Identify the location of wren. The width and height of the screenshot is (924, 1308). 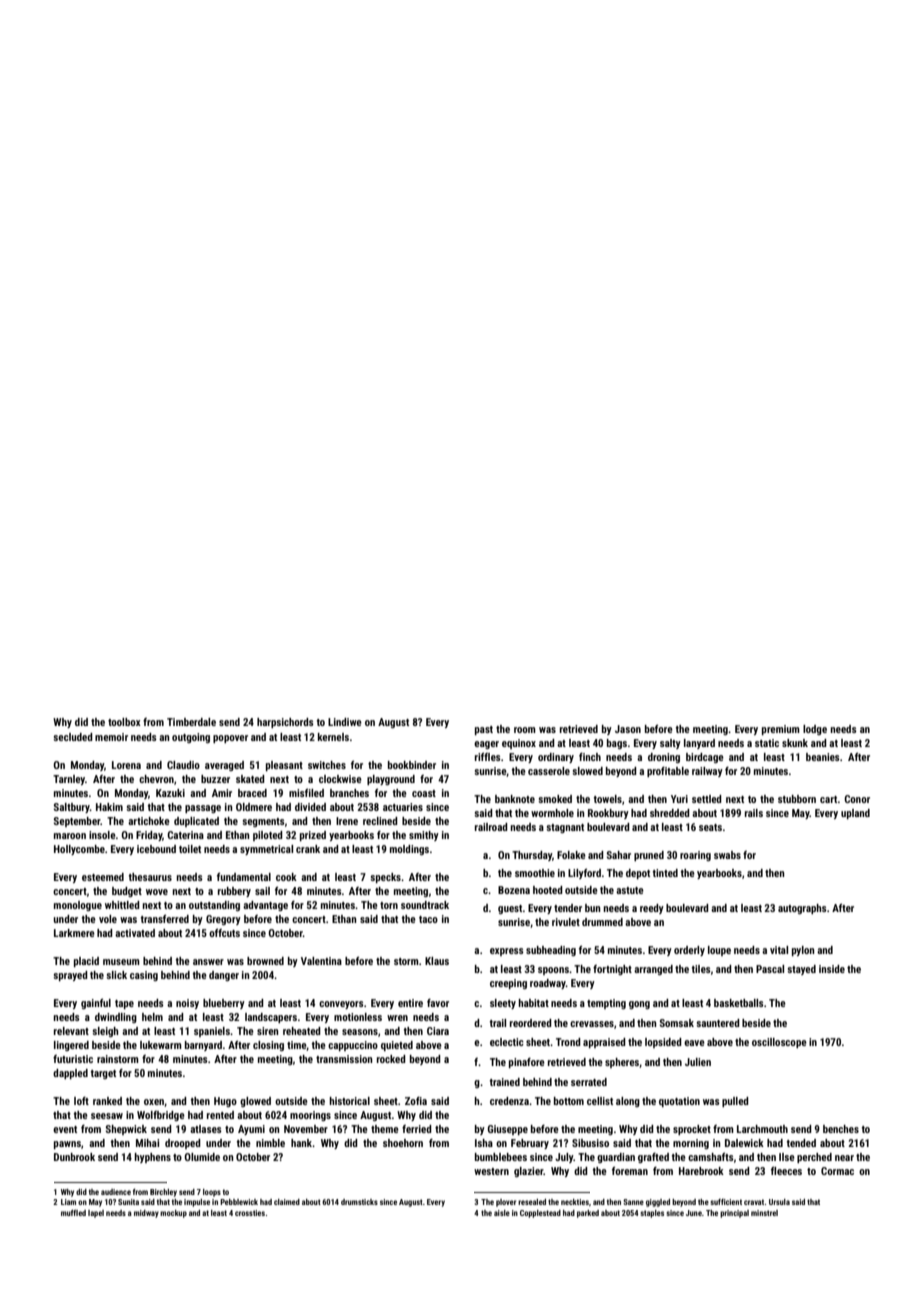
(397, 1018).
